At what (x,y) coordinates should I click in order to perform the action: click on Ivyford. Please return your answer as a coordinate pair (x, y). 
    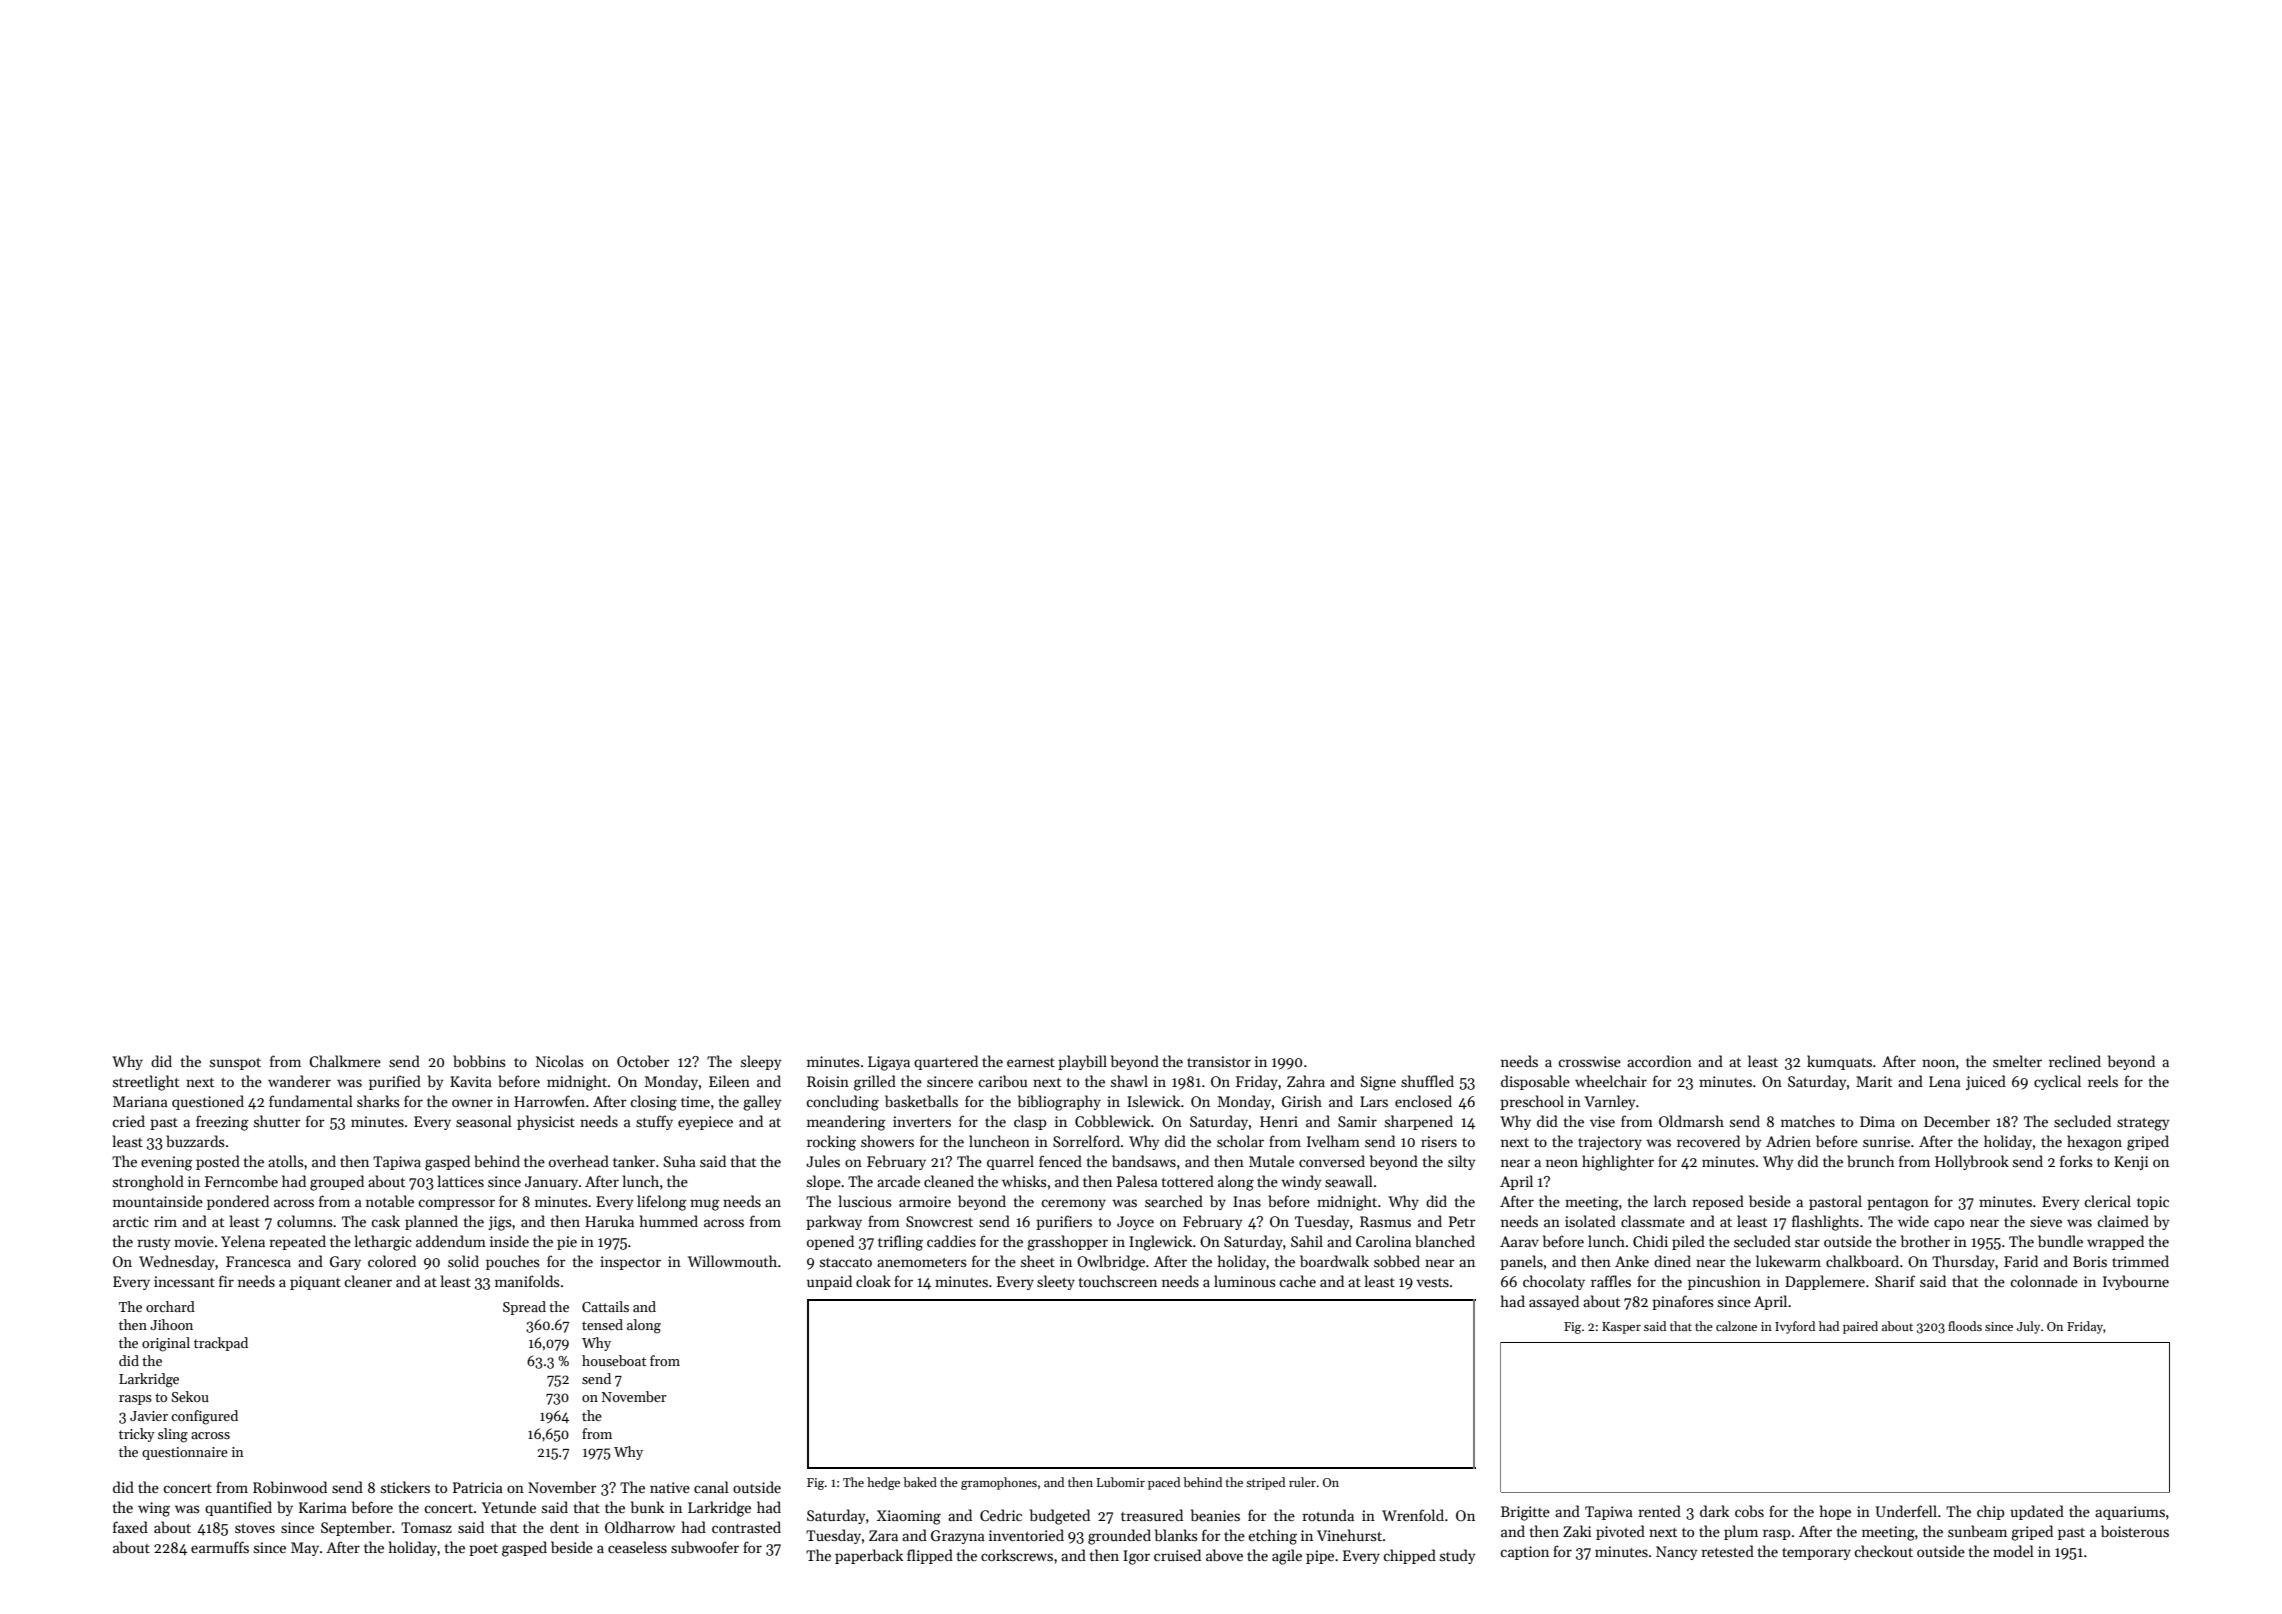
    Looking at the image, I should click on (1795, 1327).
